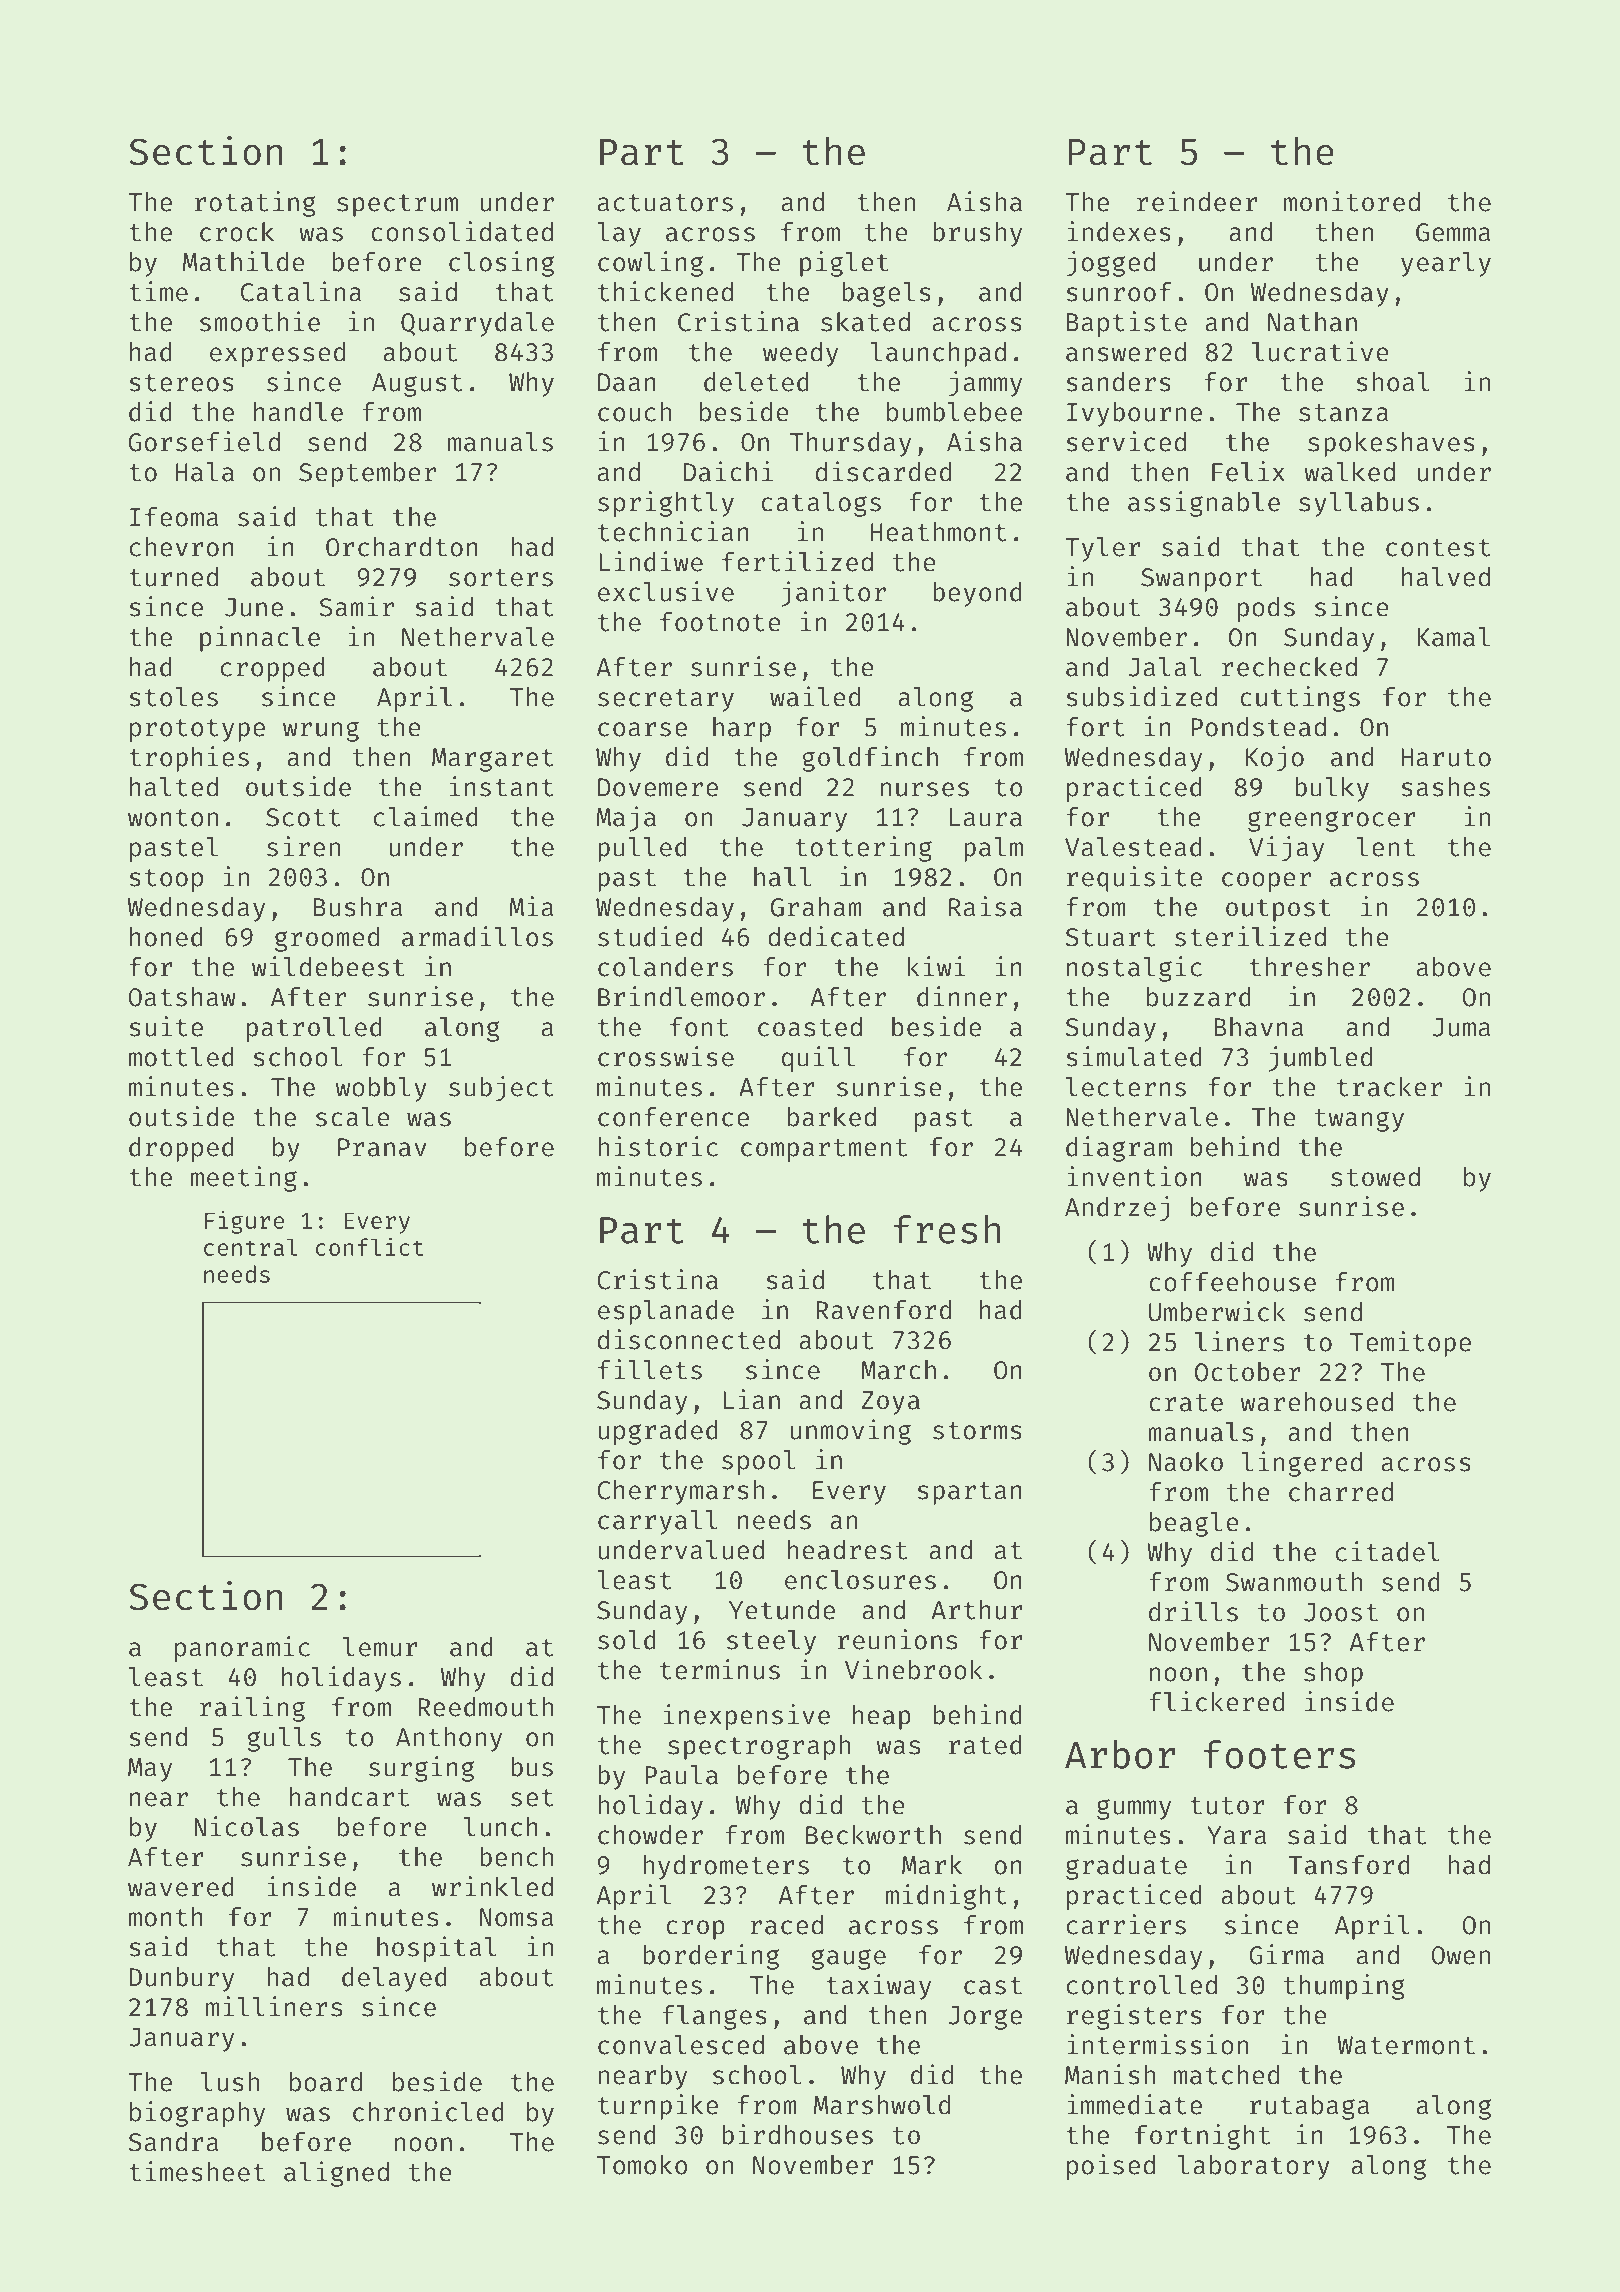 Image resolution: width=1620 pixels, height=2292 pixels. Describe the element at coordinates (1461, 1027) in the page. I see `Juma` at that location.
